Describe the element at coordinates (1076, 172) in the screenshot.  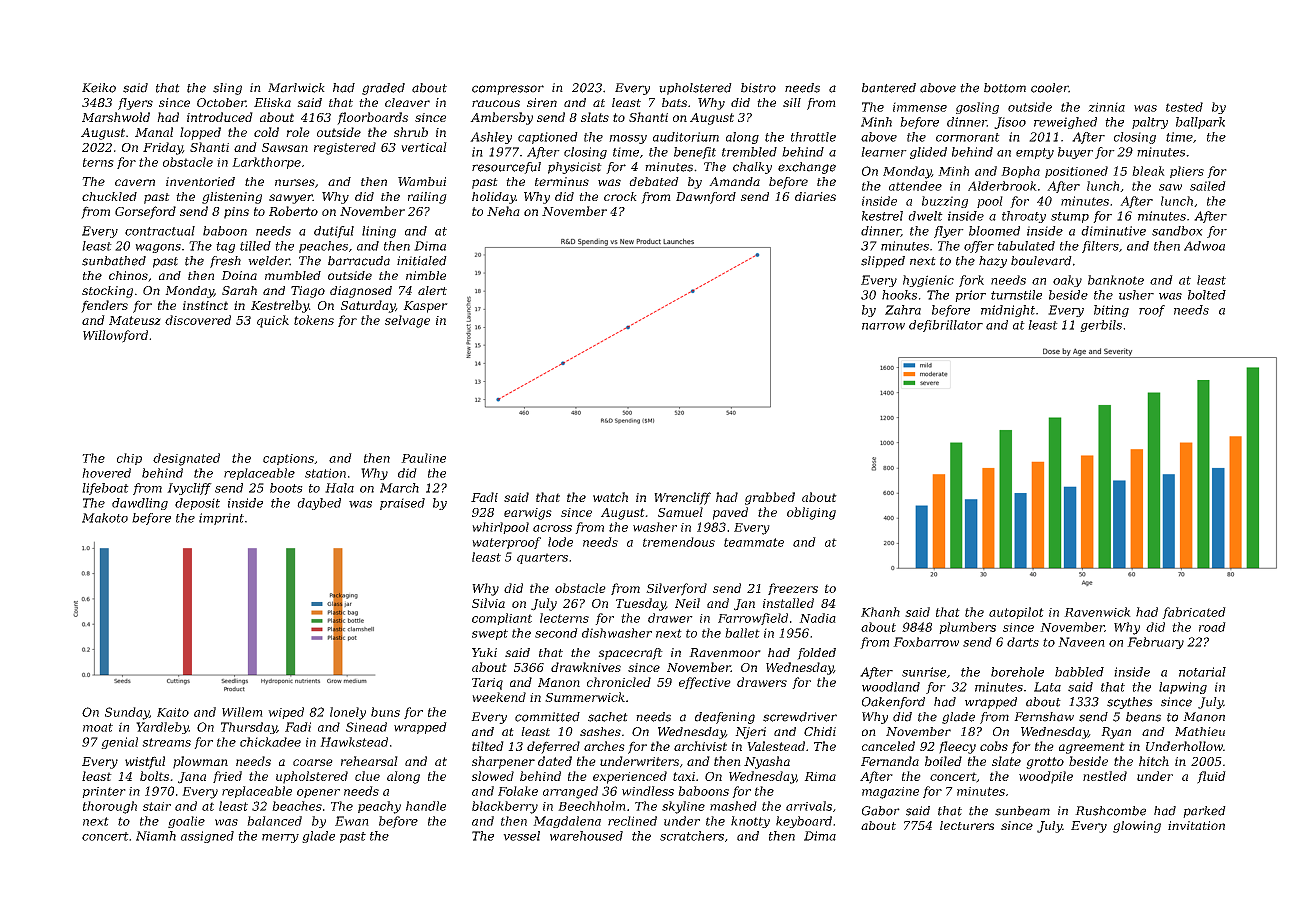
I see `positioned` at that location.
